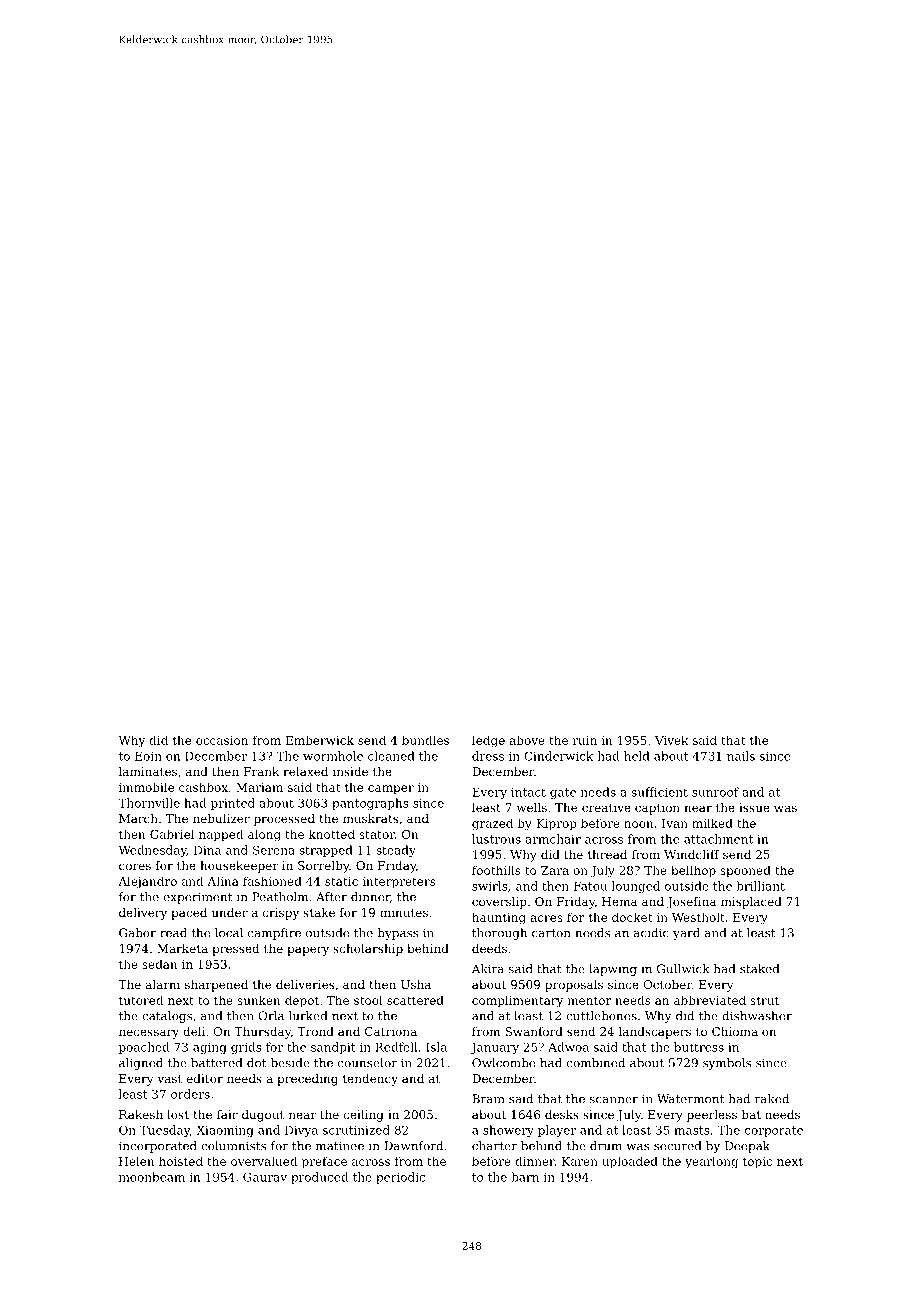 This screenshot has width=924, height=1308. What do you see at coordinates (205, 1078) in the screenshot?
I see `editor` at bounding box center [205, 1078].
